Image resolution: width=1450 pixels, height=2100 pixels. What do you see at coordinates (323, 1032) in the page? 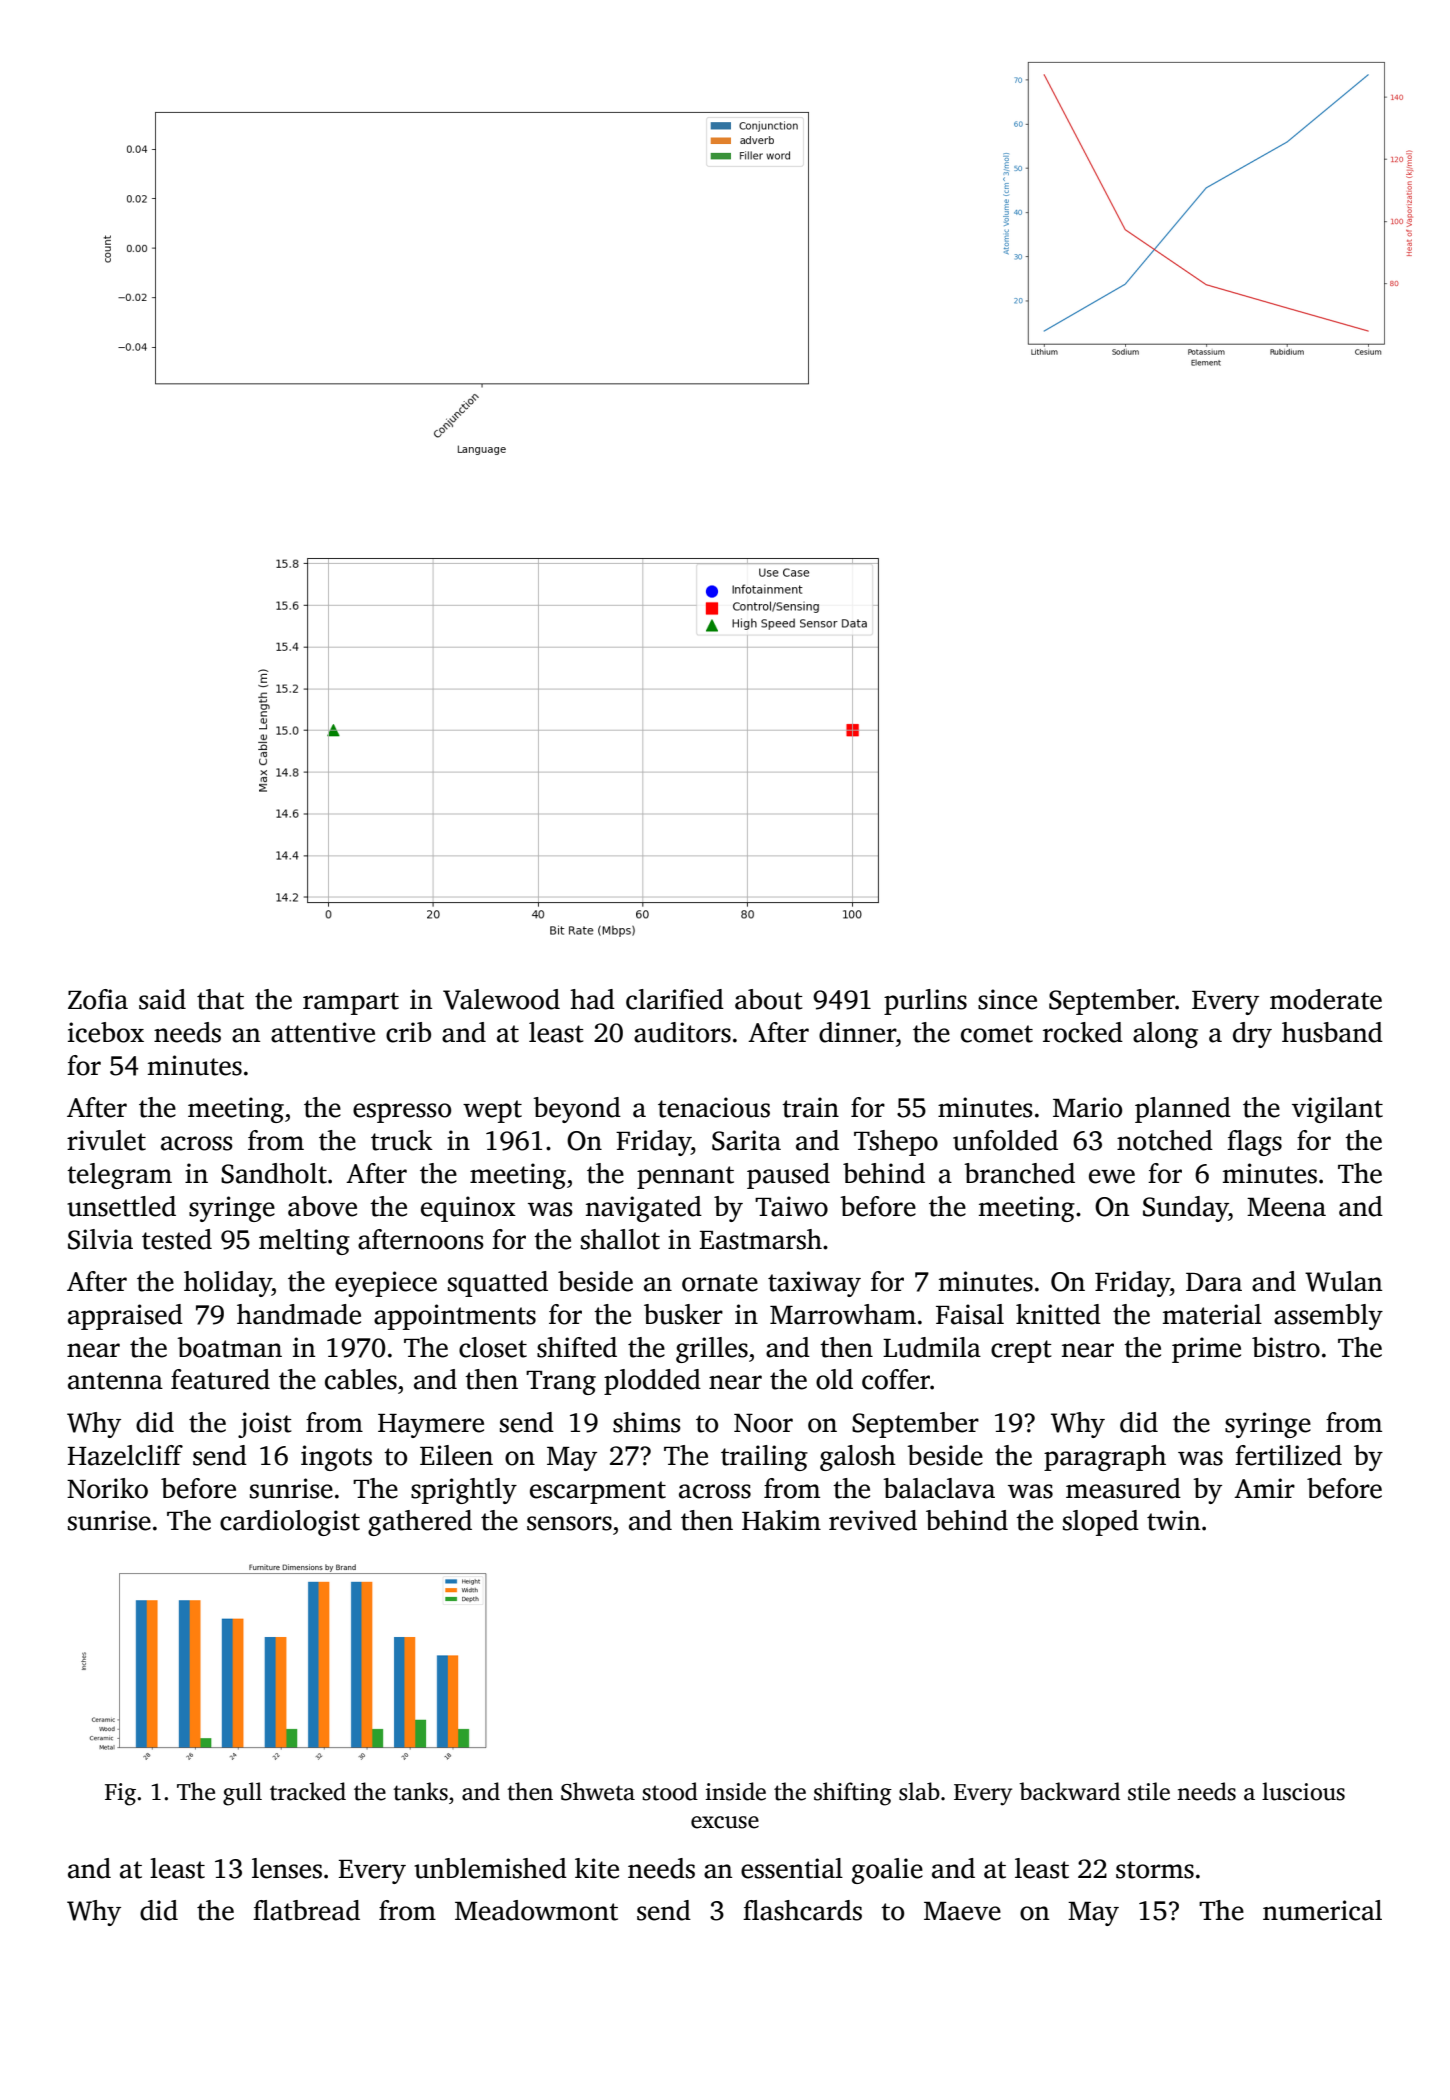
I see `attentive` at bounding box center [323, 1032].
